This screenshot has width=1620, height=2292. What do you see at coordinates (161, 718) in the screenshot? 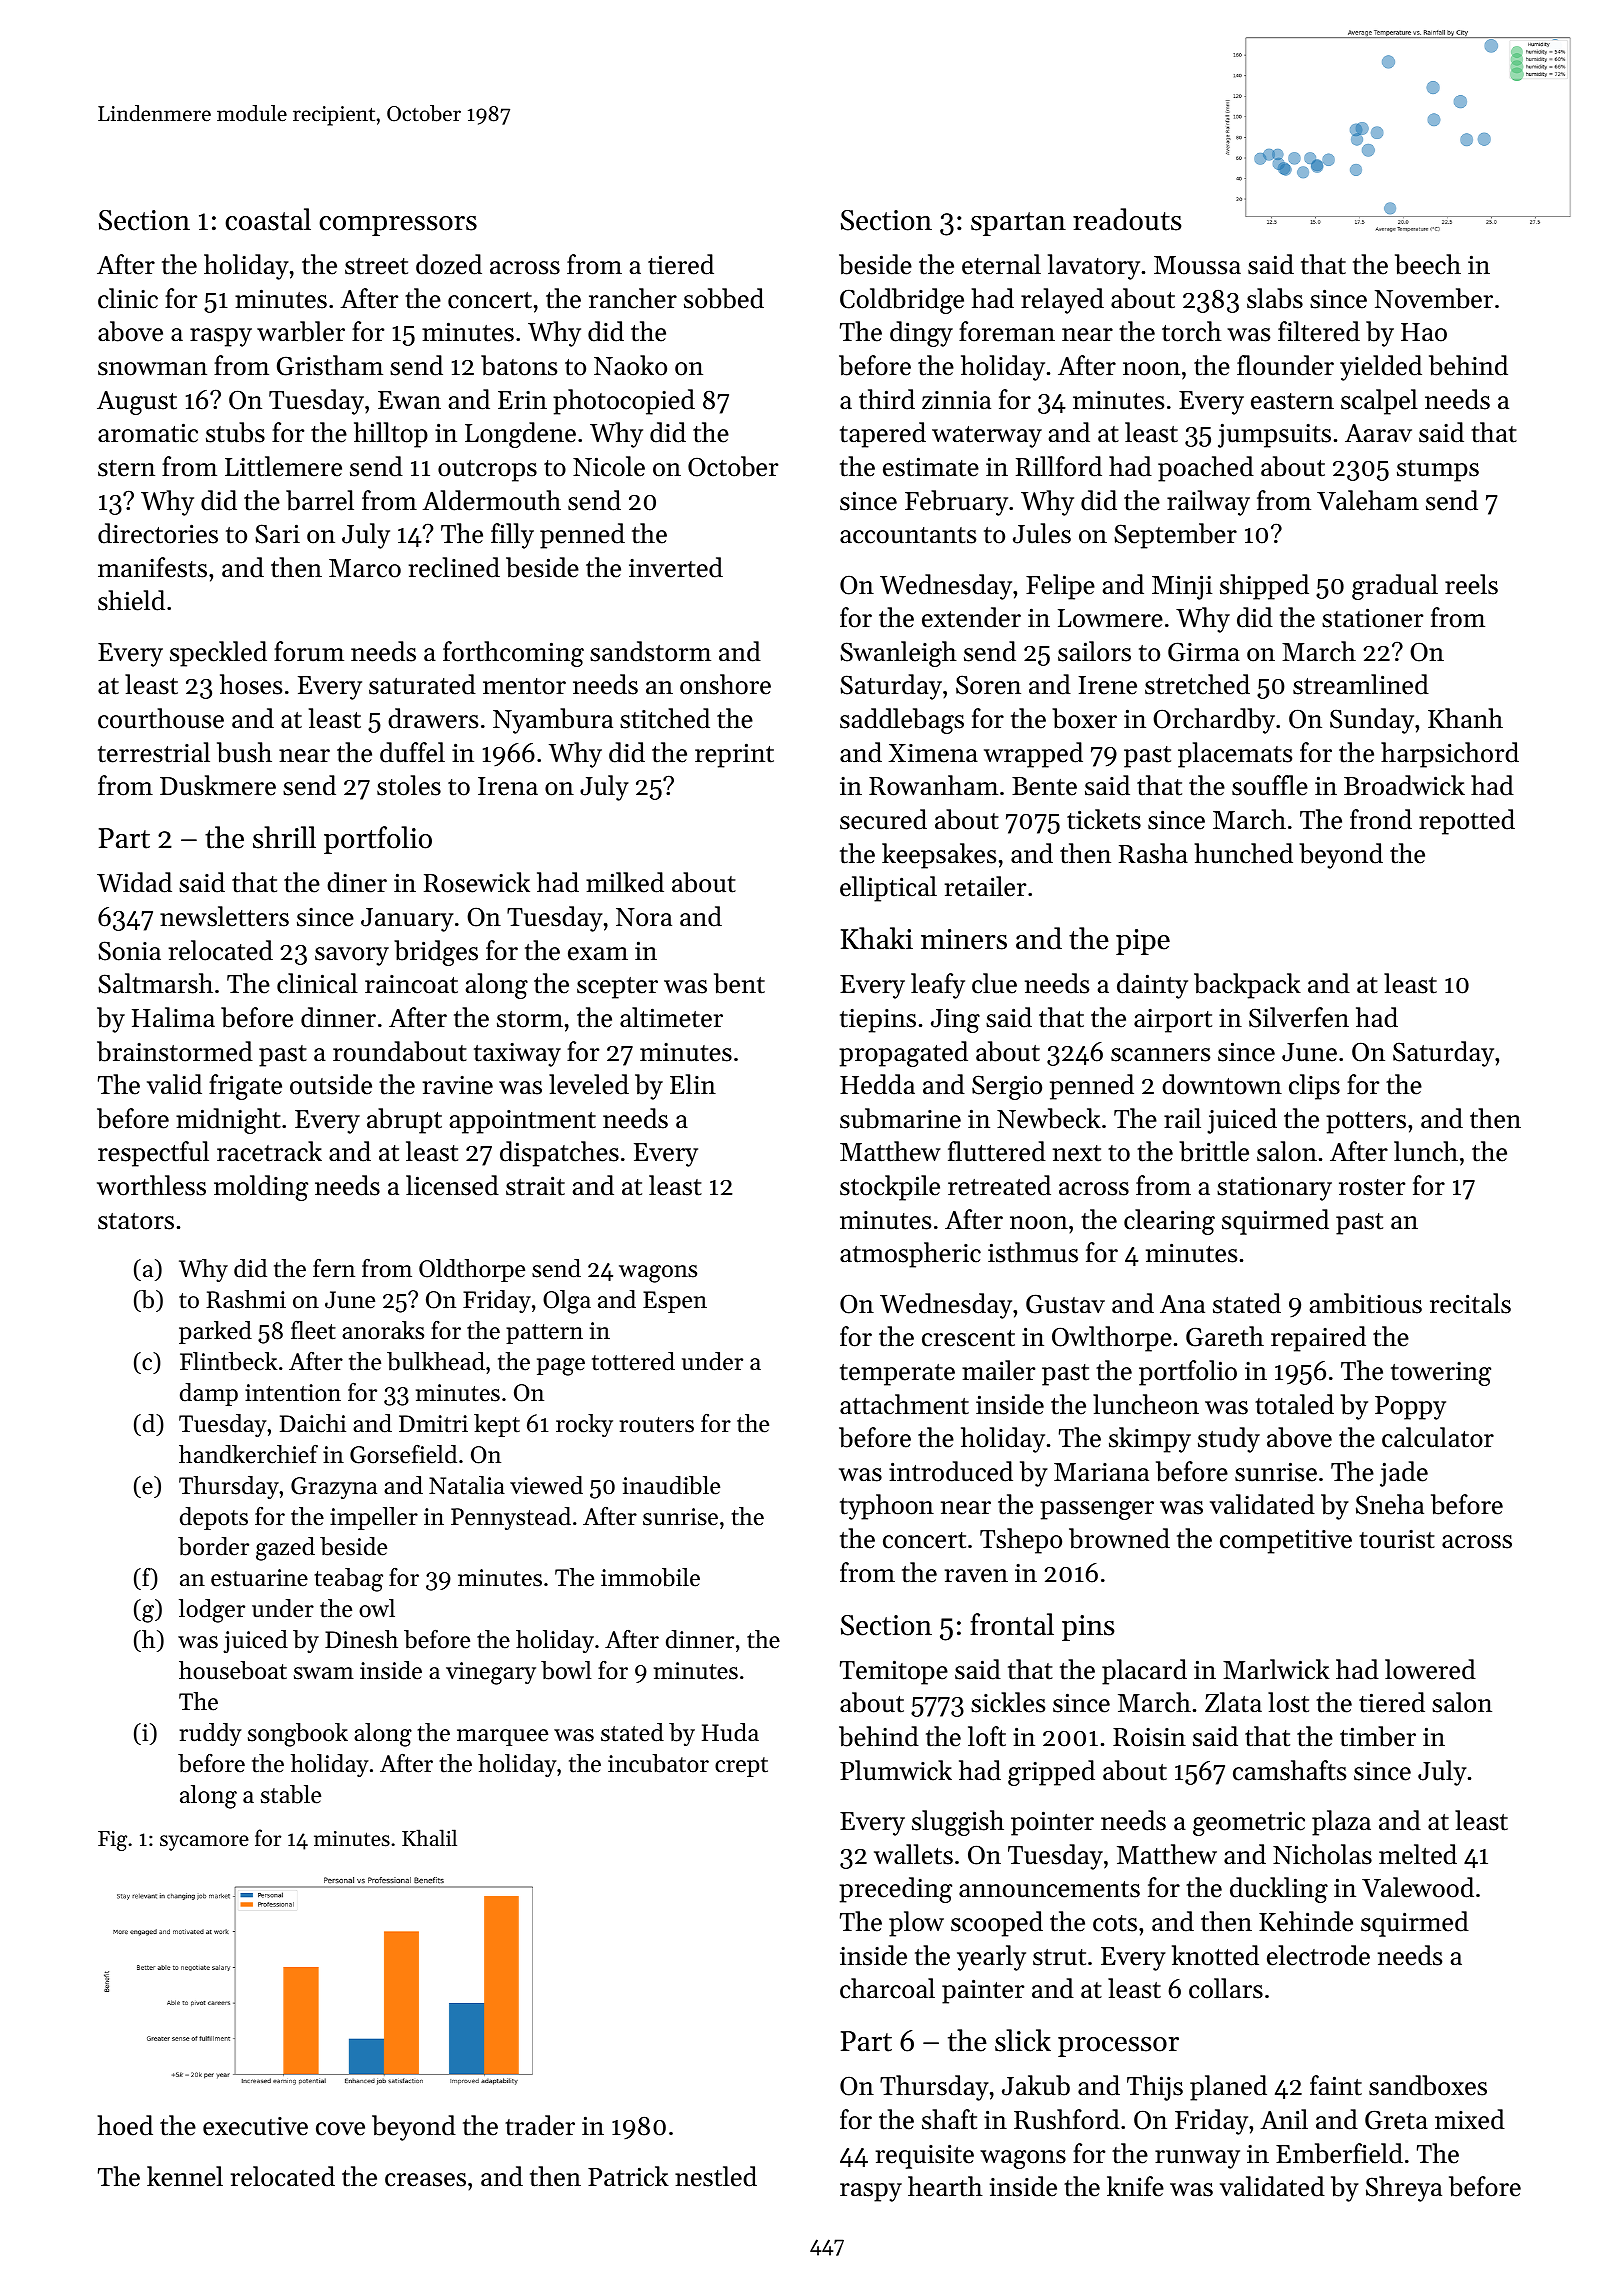
I see `courthouse` at bounding box center [161, 718].
